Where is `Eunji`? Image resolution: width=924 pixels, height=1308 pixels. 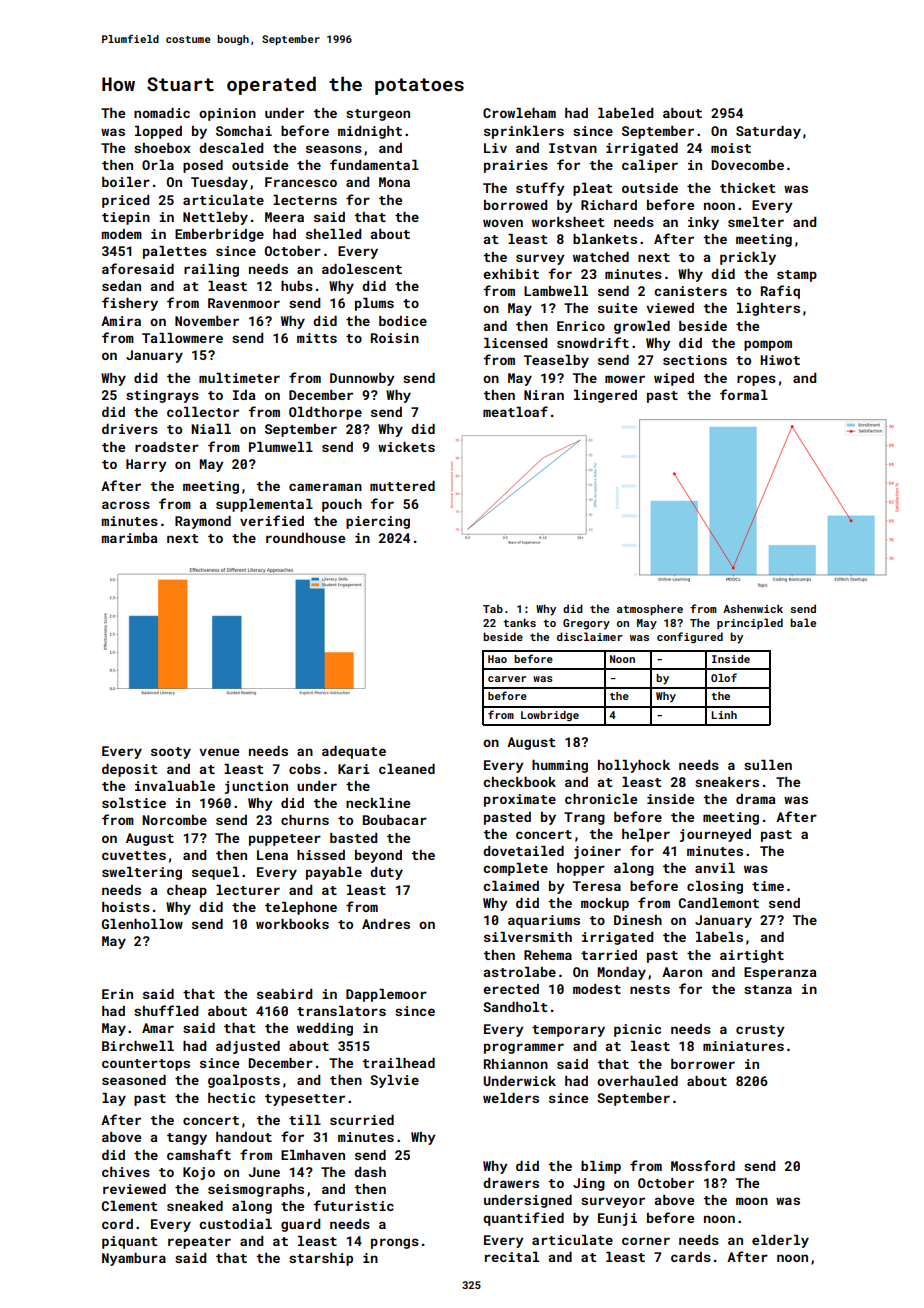 Eunji is located at coordinates (617, 1219).
